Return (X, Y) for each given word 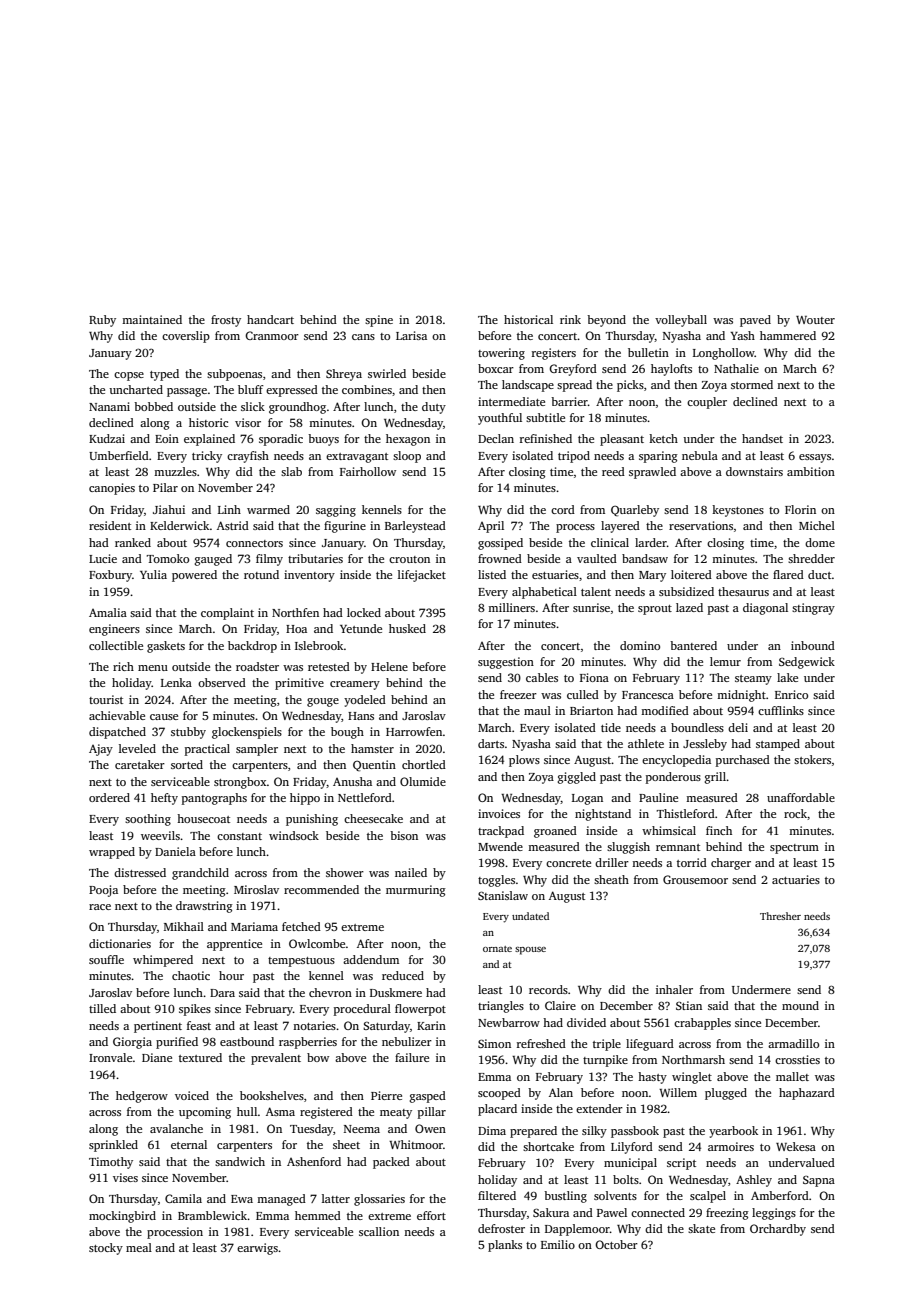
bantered (693, 645)
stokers (812, 759)
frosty (226, 321)
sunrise (591, 607)
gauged (213, 560)
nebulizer (407, 1041)
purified (177, 1043)
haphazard (807, 1094)
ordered (109, 797)
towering (501, 354)
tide (611, 727)
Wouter (815, 320)
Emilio (558, 1244)
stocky (106, 1249)
